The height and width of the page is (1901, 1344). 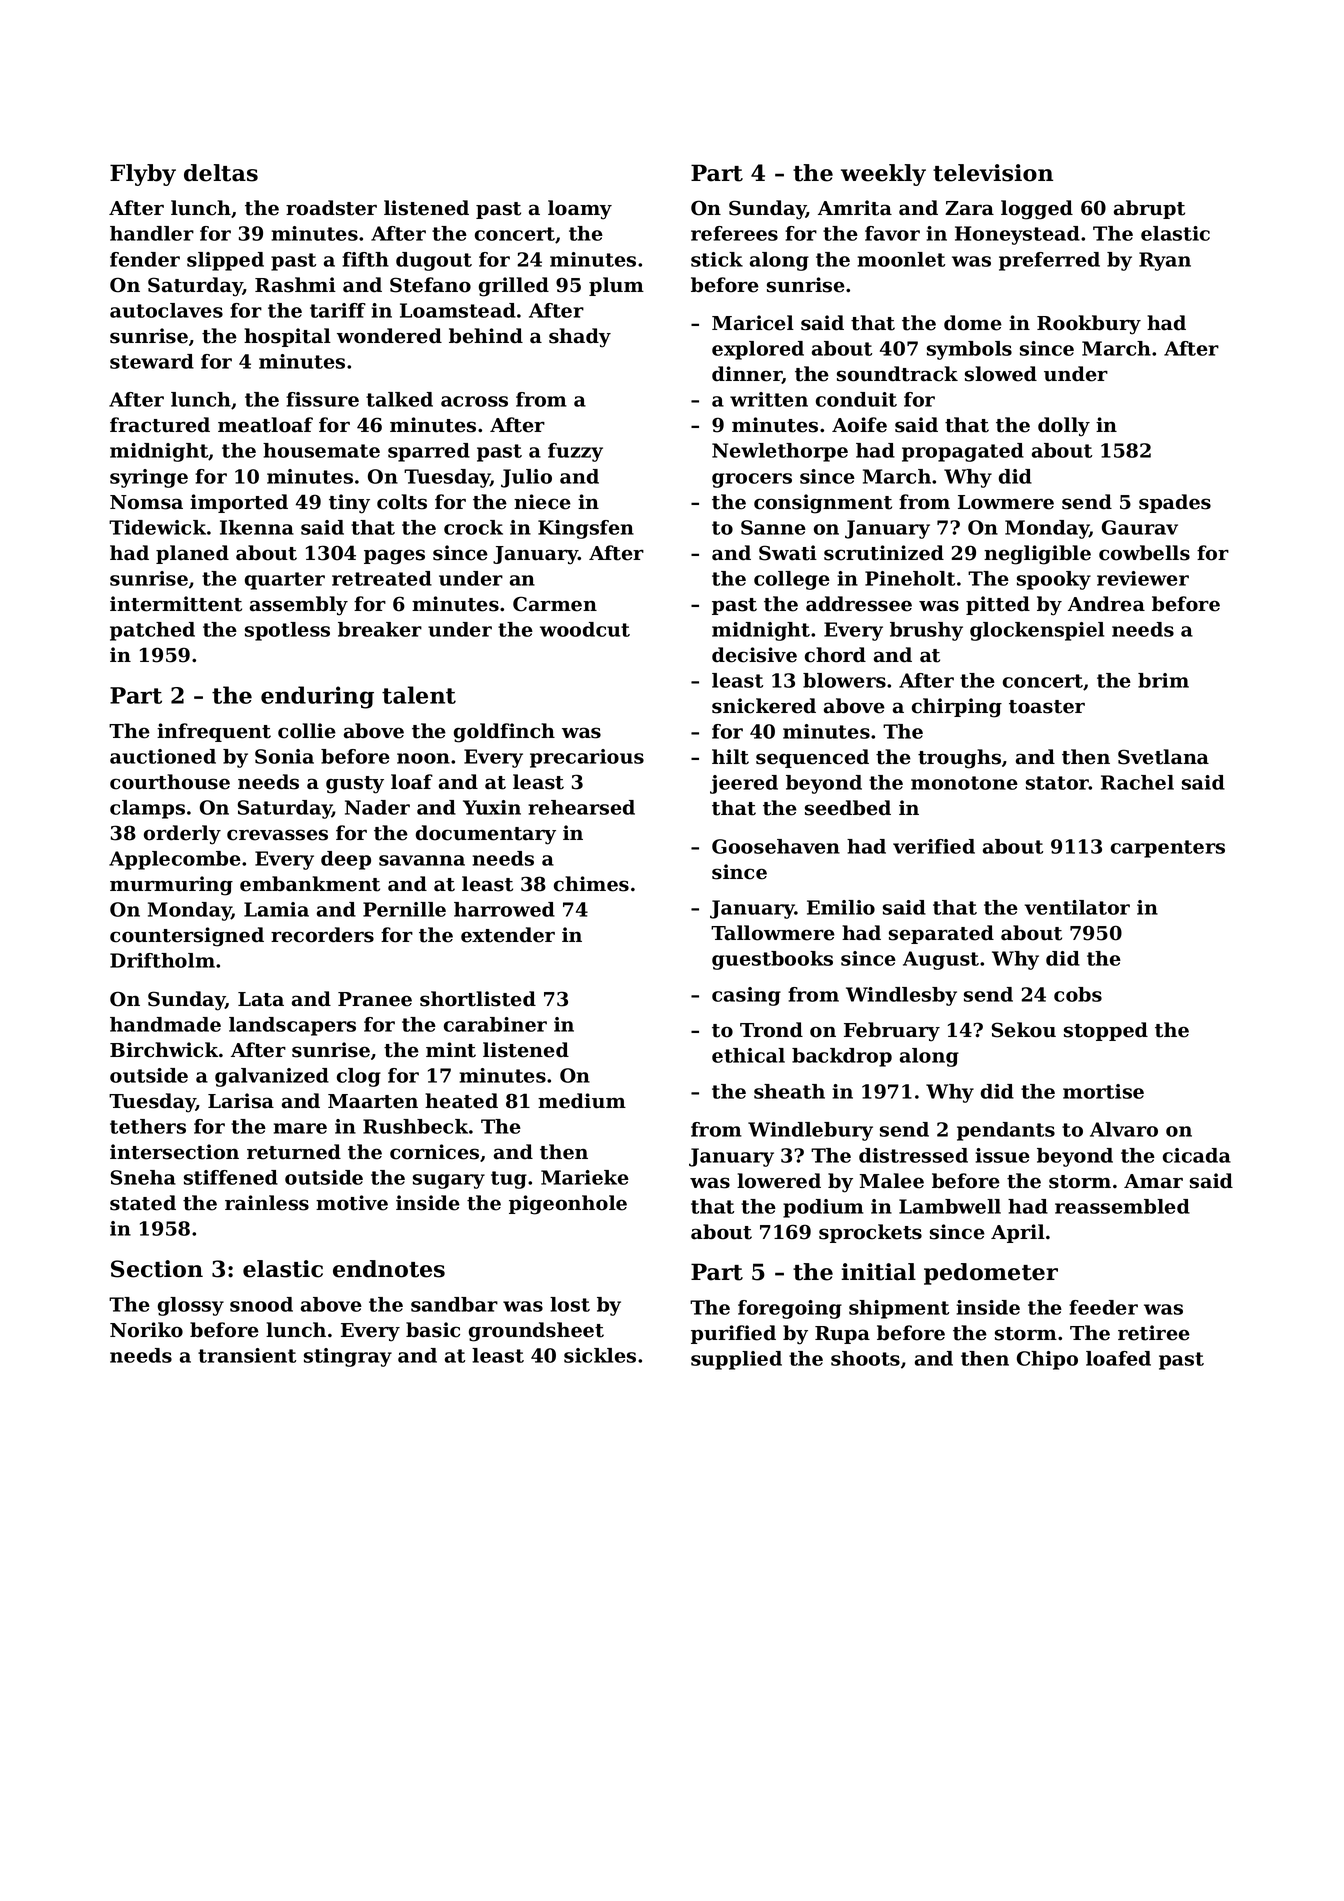 I want to click on recorders, so click(x=322, y=935).
